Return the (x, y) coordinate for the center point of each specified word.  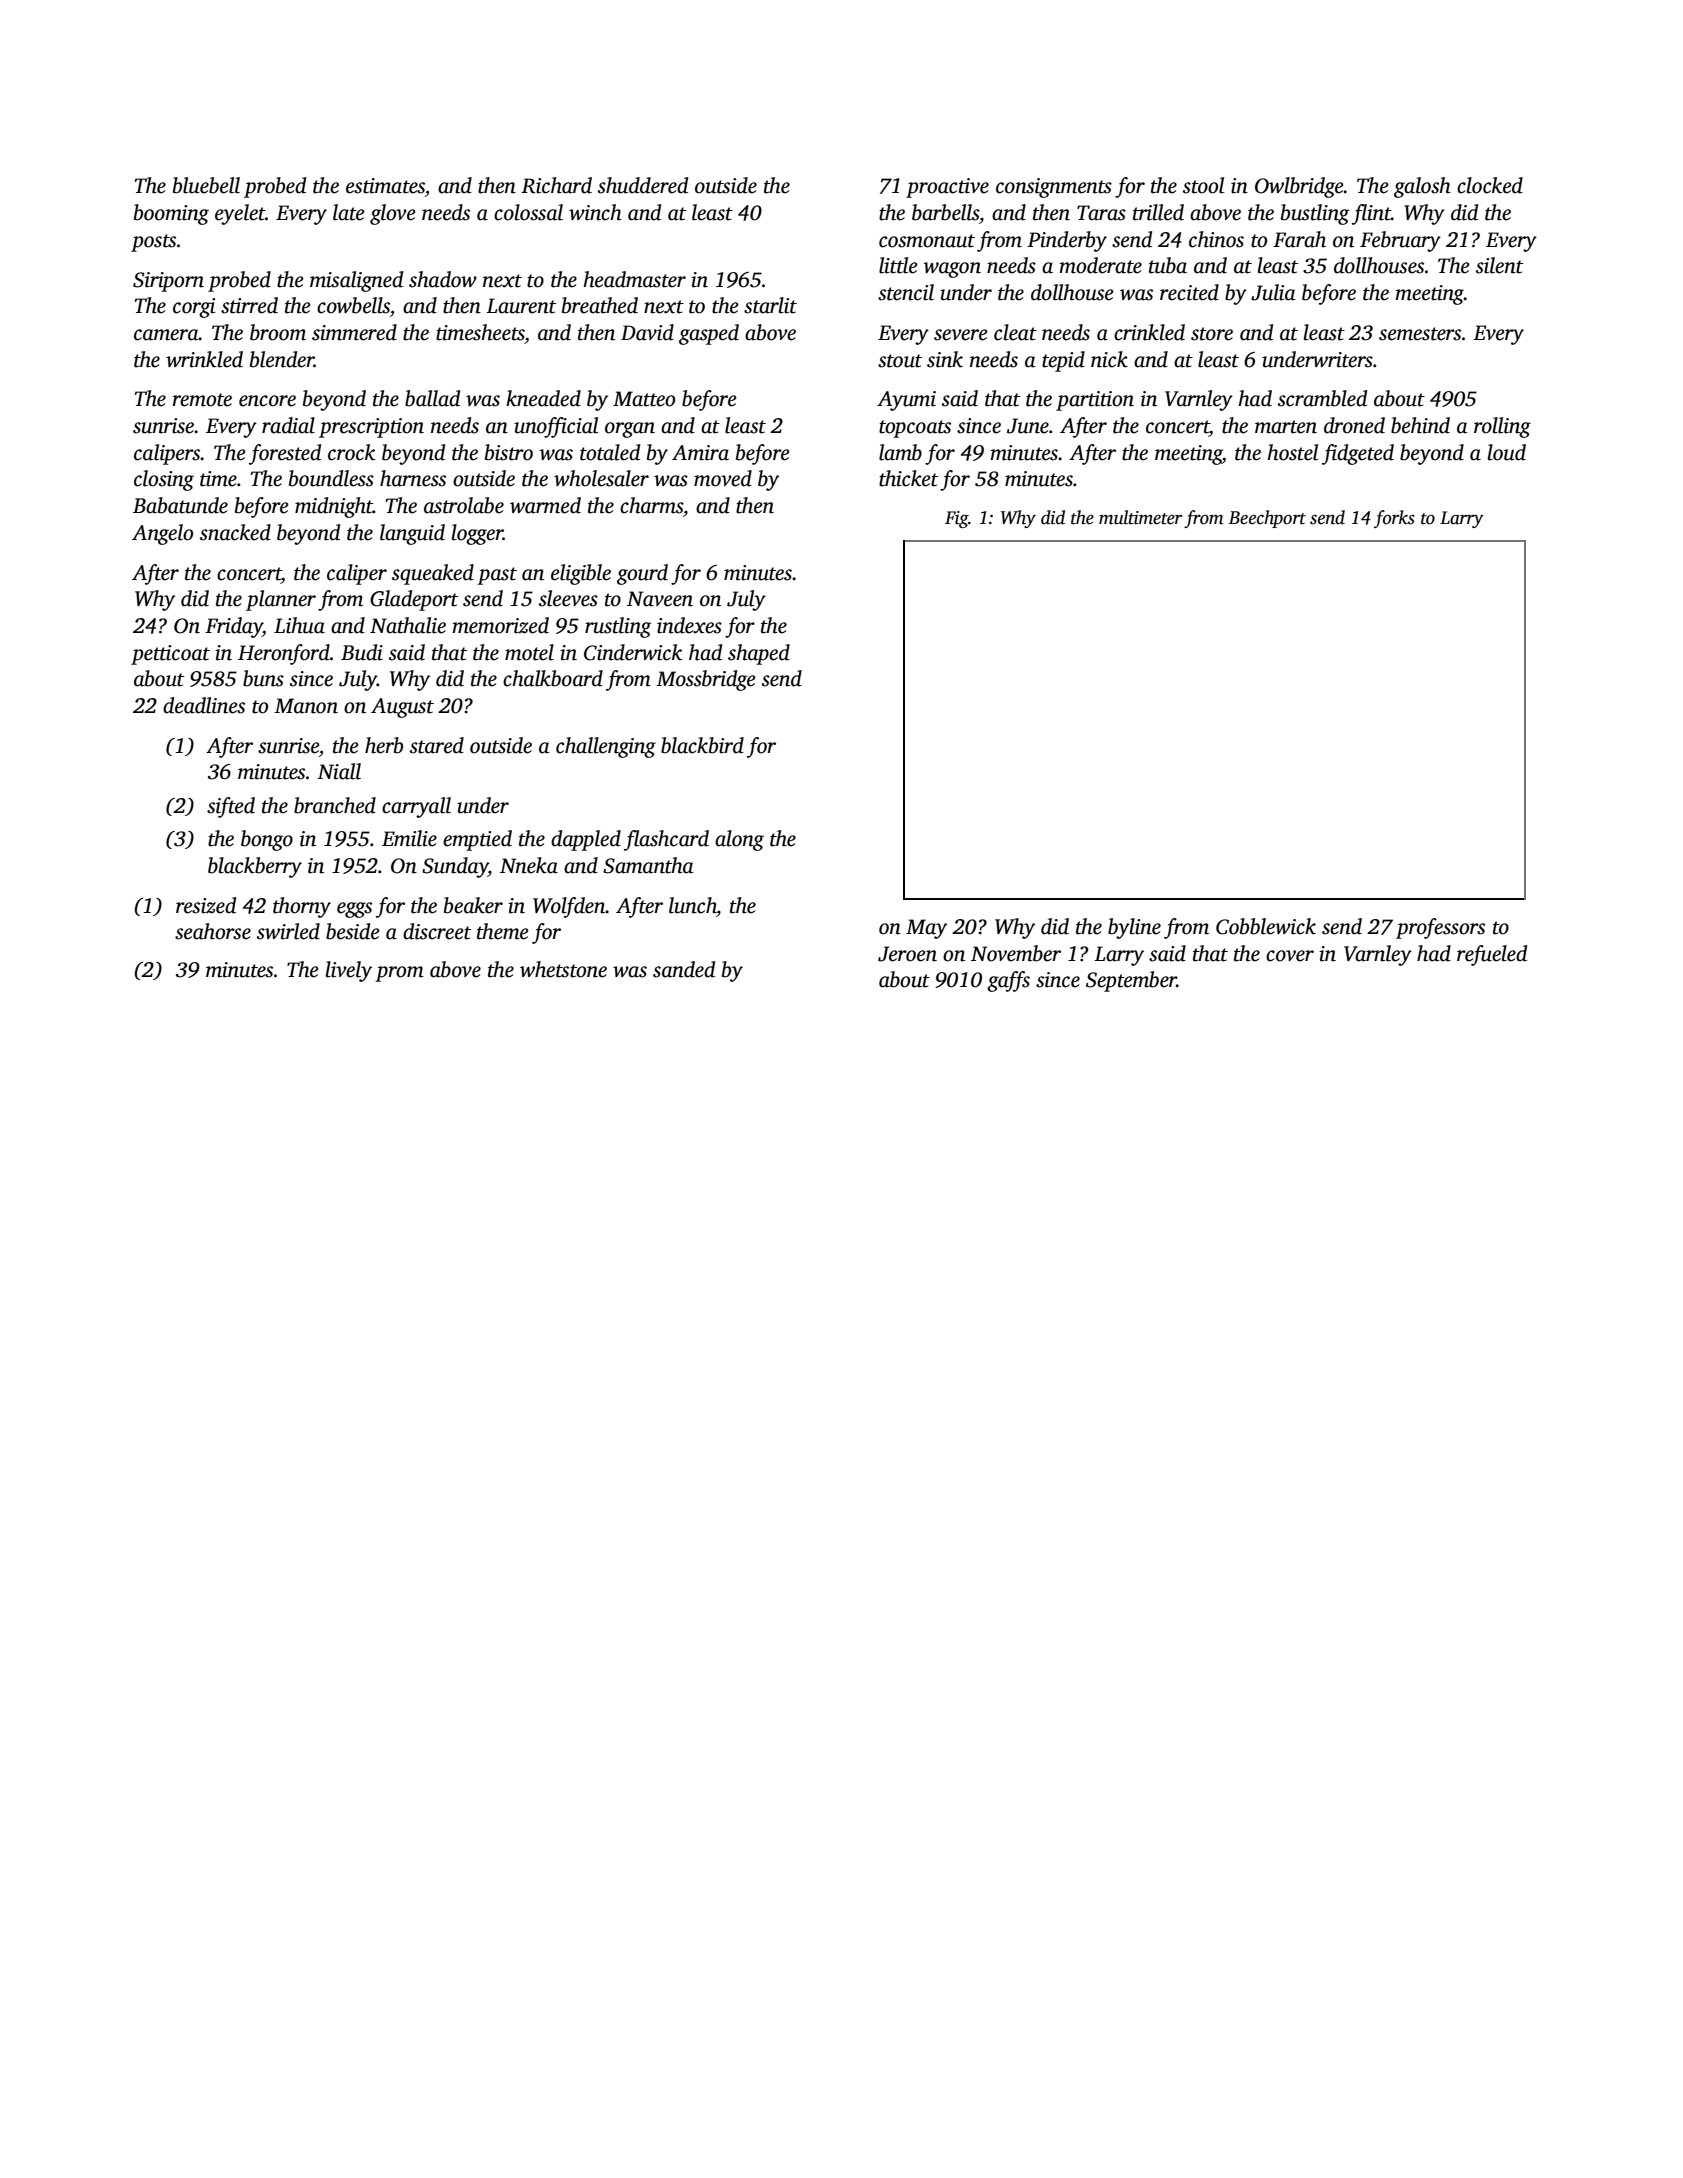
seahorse (213, 931)
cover (1290, 956)
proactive (947, 188)
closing (164, 480)
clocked (1490, 185)
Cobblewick (1266, 926)
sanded (684, 969)
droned (1354, 425)
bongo (267, 840)
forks (1394, 519)
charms (651, 505)
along (739, 840)
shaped (759, 654)
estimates (385, 186)
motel (529, 652)
